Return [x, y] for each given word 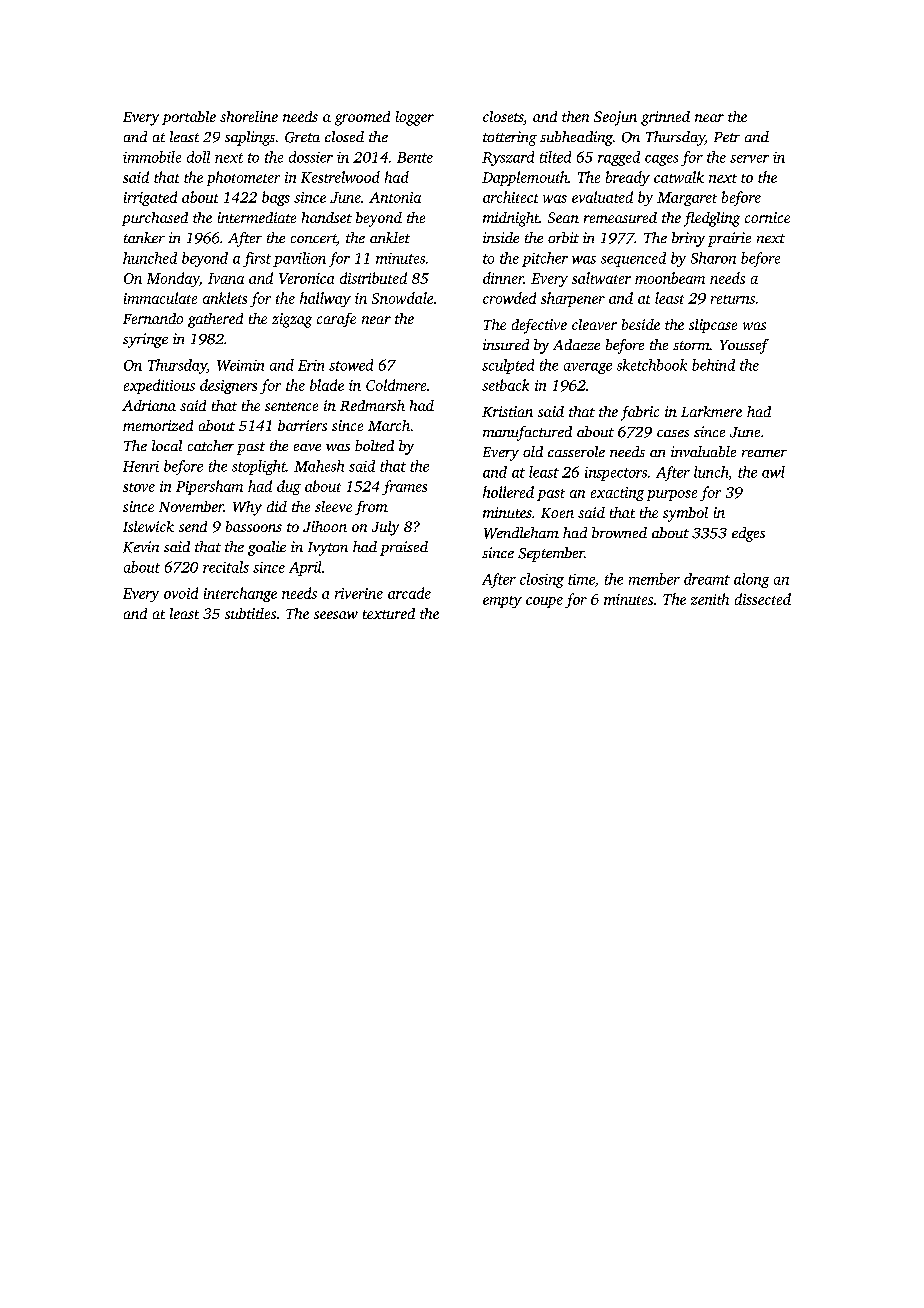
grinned [665, 118]
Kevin [141, 547]
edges [748, 534]
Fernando [153, 318]
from [371, 508]
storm [691, 345]
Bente [415, 157]
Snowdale [402, 298]
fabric [640, 413]
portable [189, 118]
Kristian [507, 411]
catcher [211, 445]
